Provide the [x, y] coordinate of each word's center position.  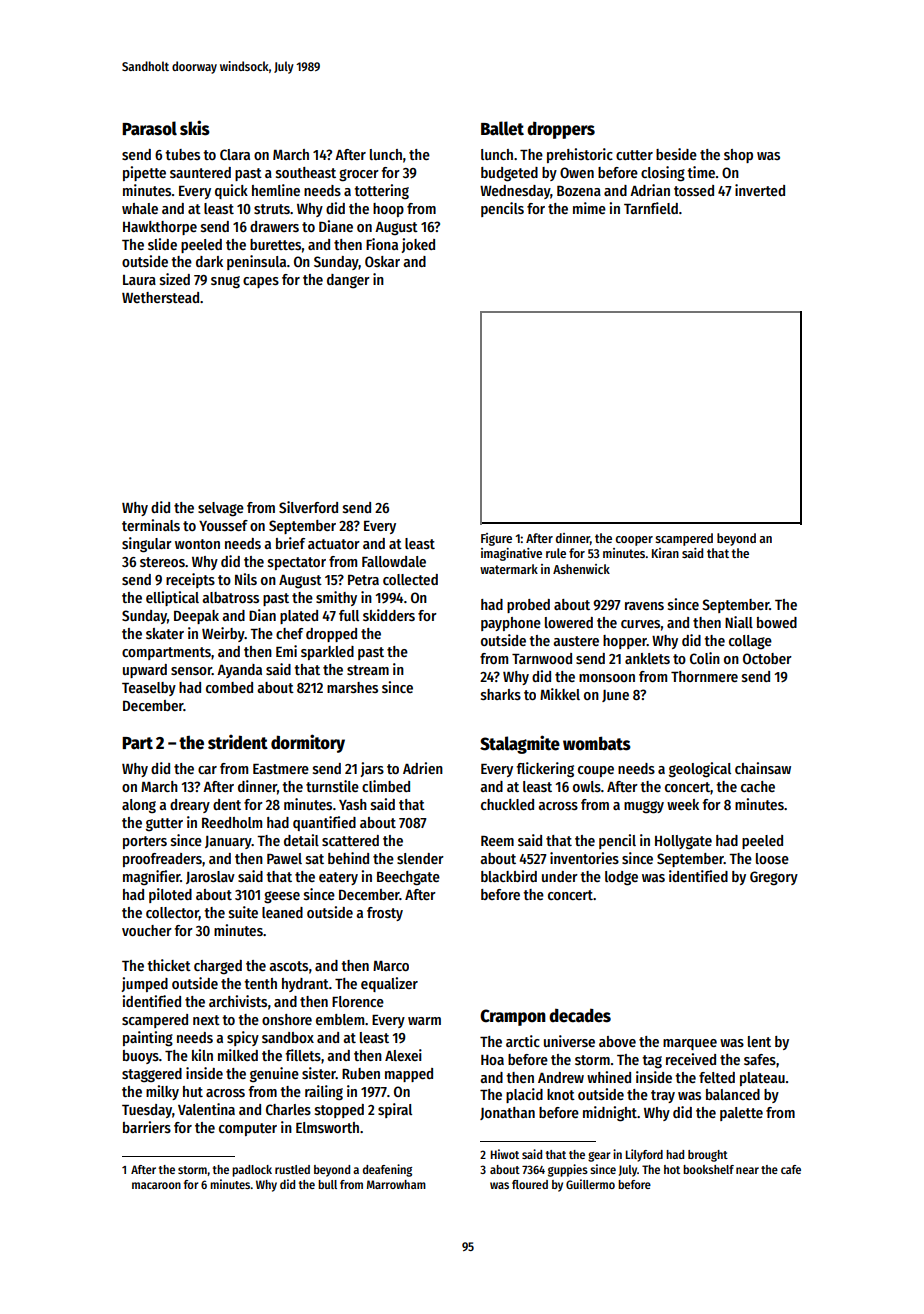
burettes [276, 244]
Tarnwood [542, 658]
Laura [139, 280]
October [767, 658]
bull [327, 1184]
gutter [164, 825]
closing [663, 174]
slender [420, 858]
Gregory [774, 878]
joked [418, 245]
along [139, 806]
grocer [359, 175]
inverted [760, 190]
